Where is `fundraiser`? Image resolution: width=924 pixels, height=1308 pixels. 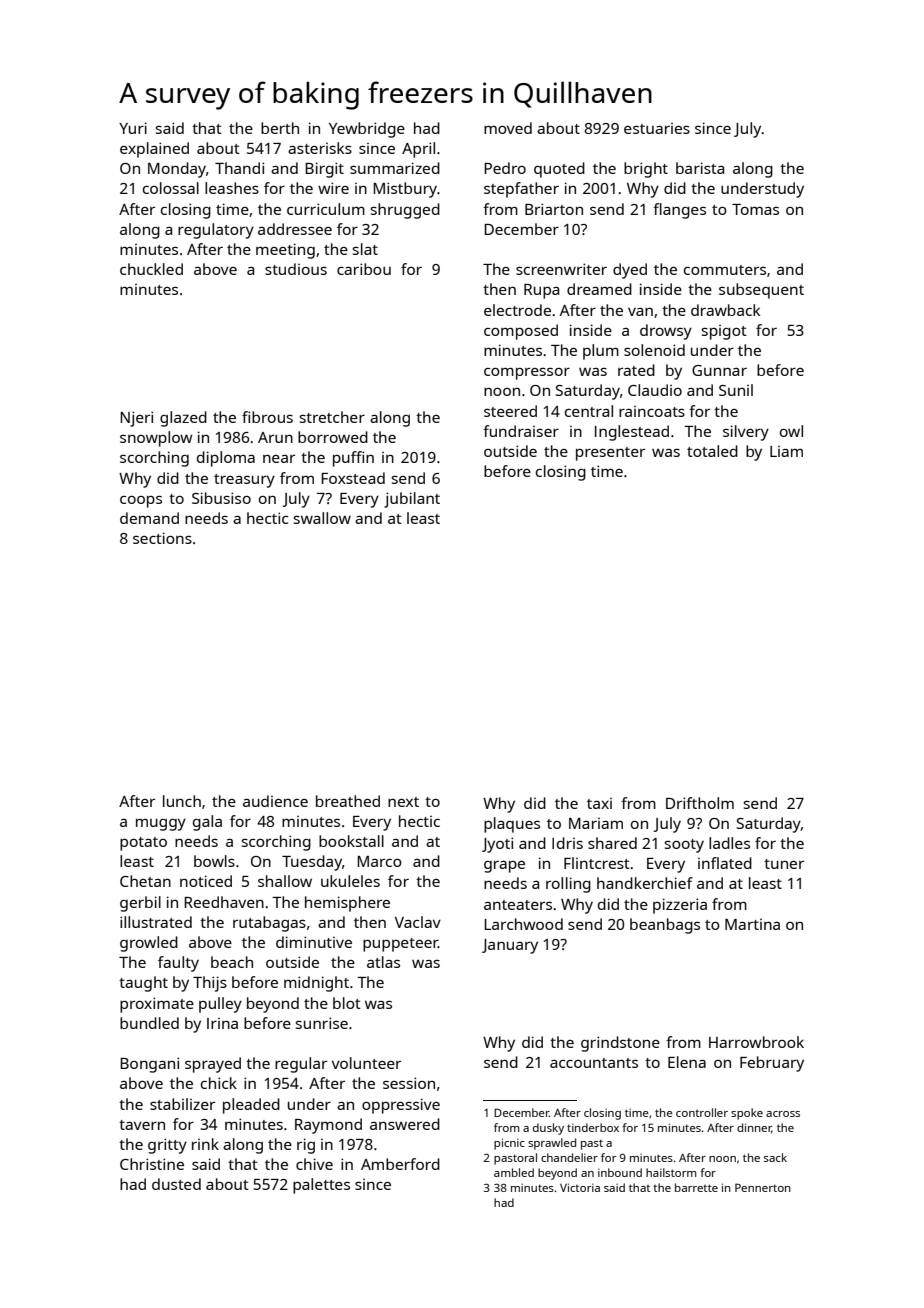
fundraiser is located at coordinates (521, 431).
